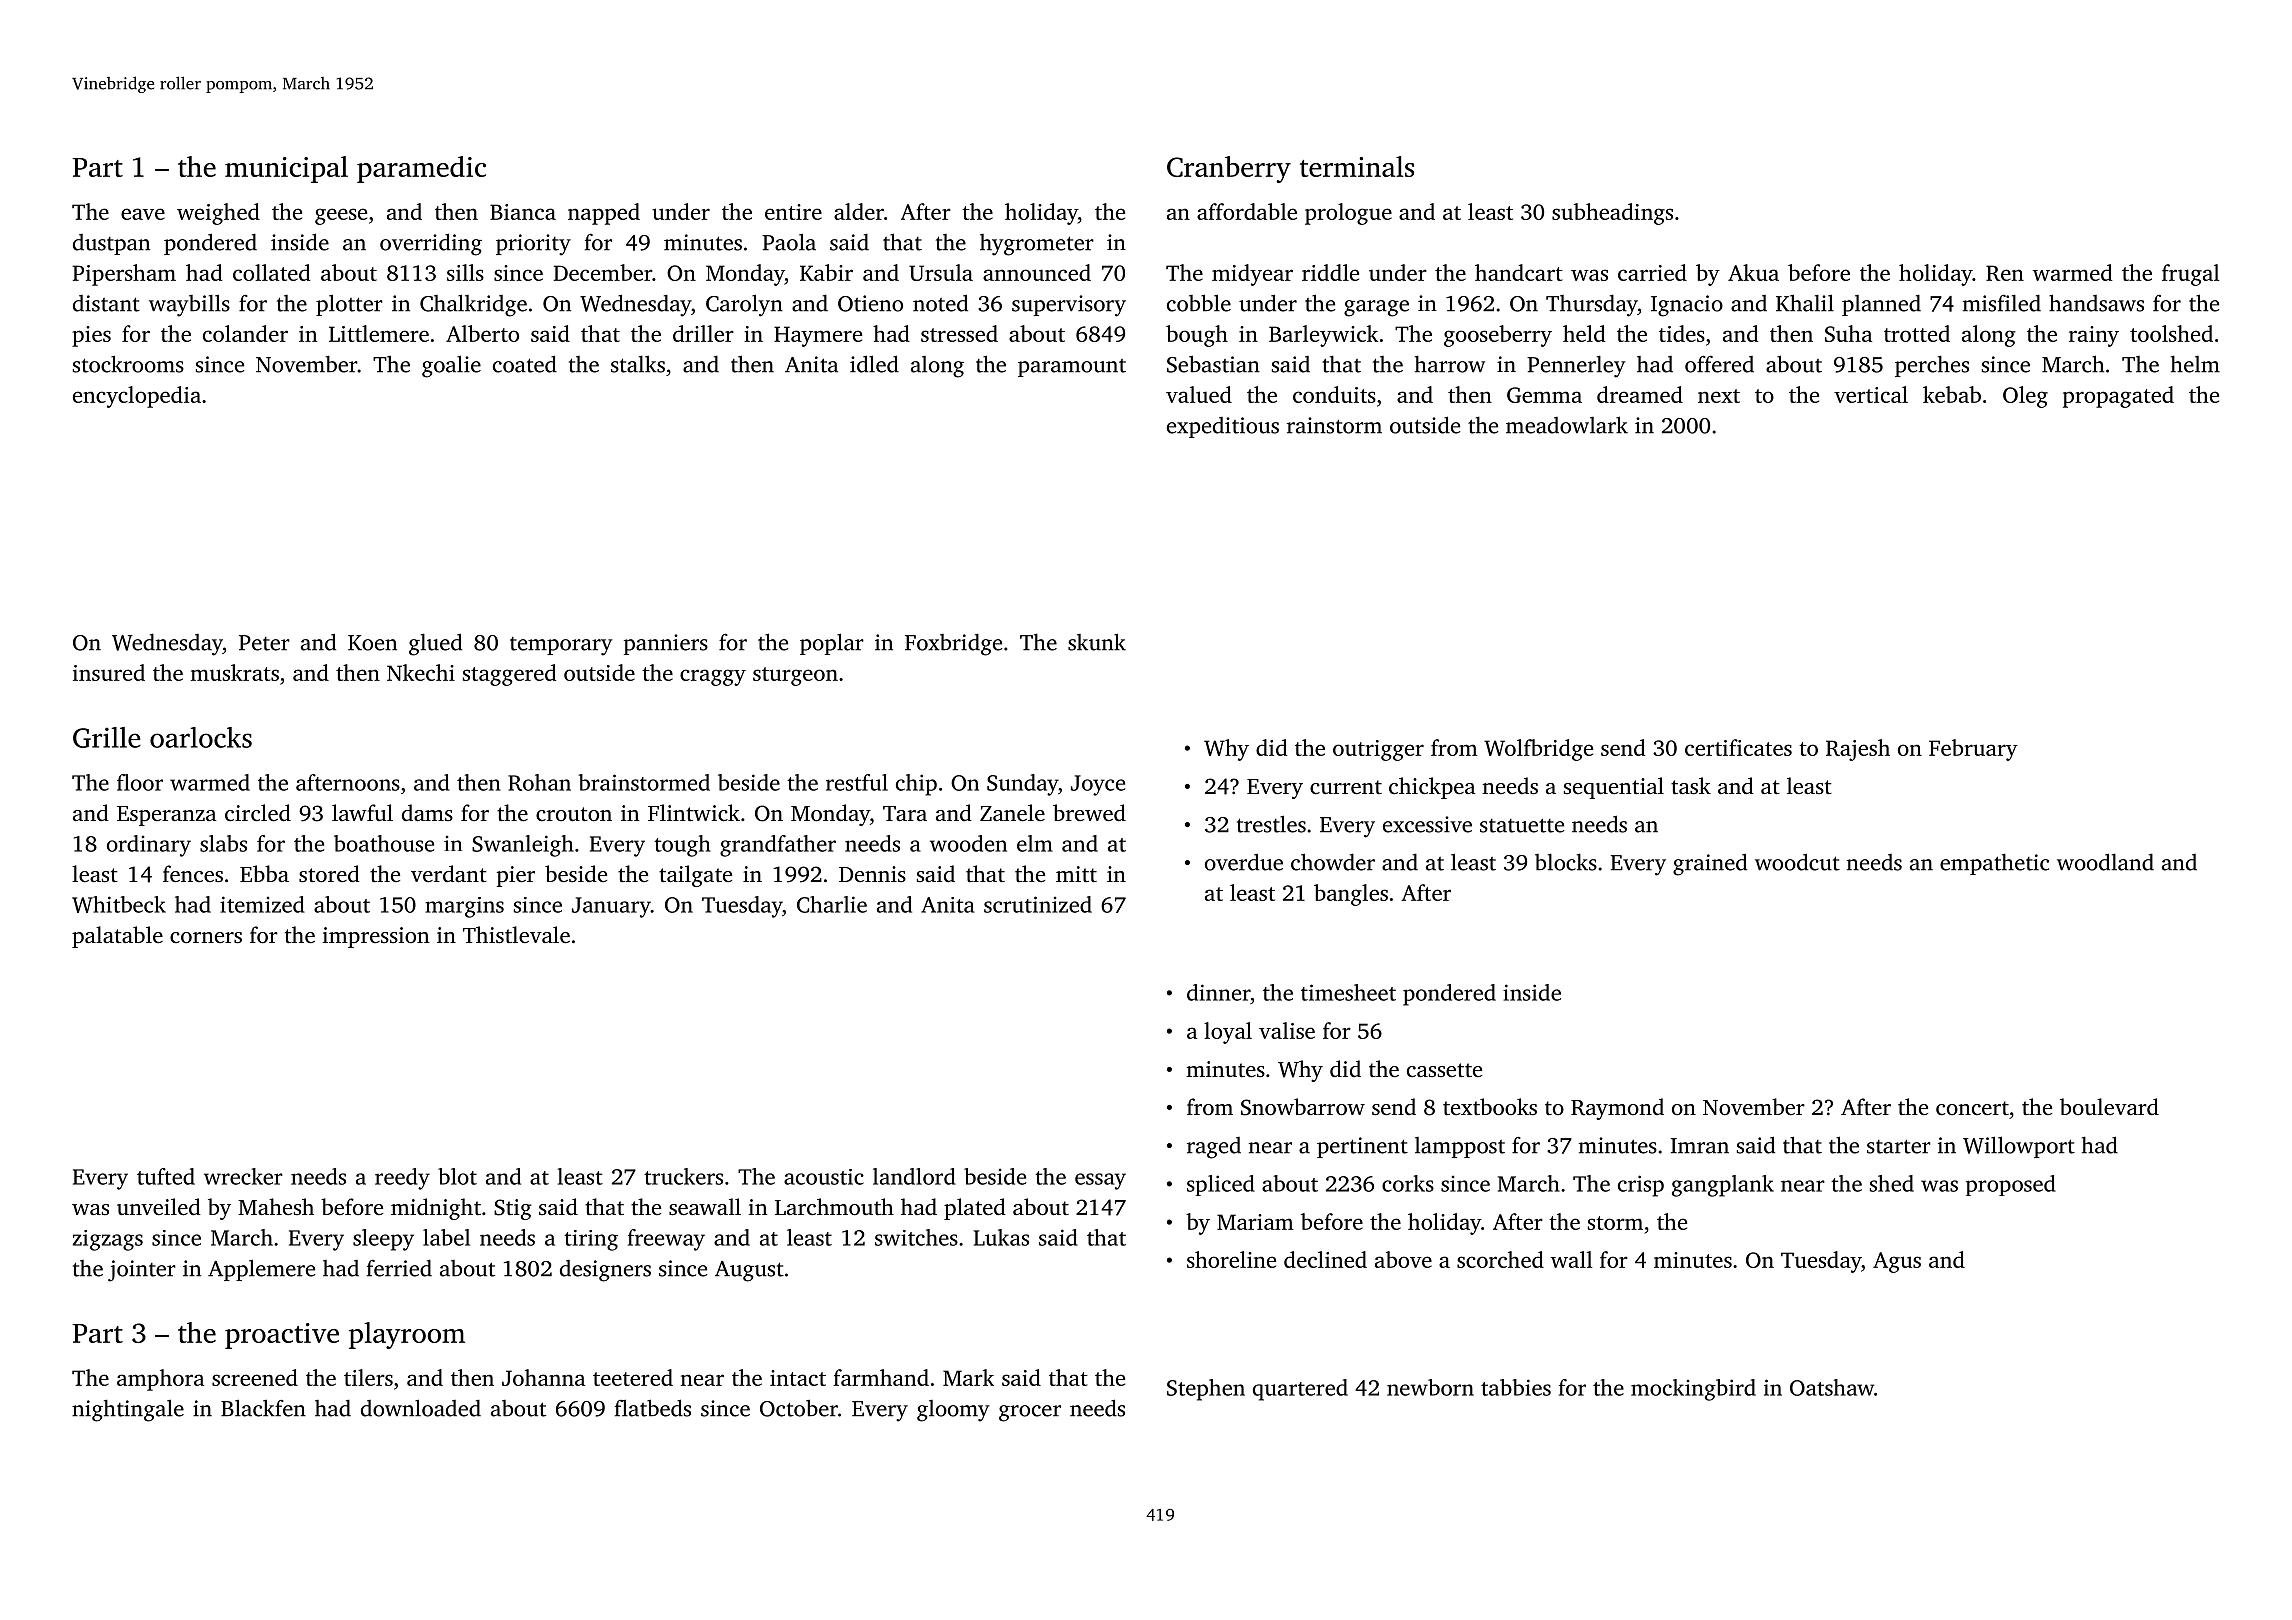 The image size is (2292, 1620). What do you see at coordinates (264, 643) in the screenshot?
I see `Peter` at bounding box center [264, 643].
